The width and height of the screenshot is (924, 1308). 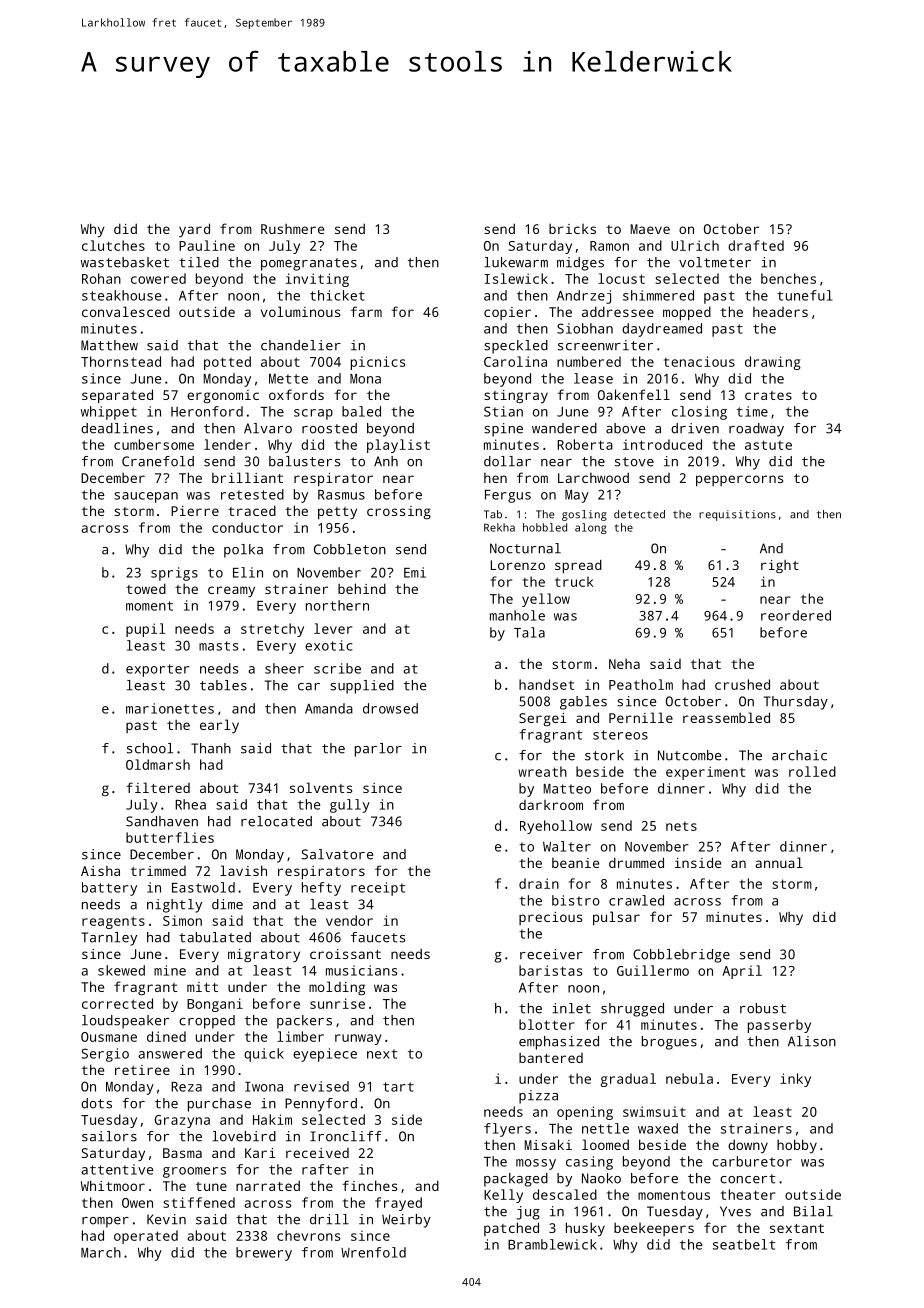 What do you see at coordinates (503, 430) in the screenshot?
I see `spine` at bounding box center [503, 430].
